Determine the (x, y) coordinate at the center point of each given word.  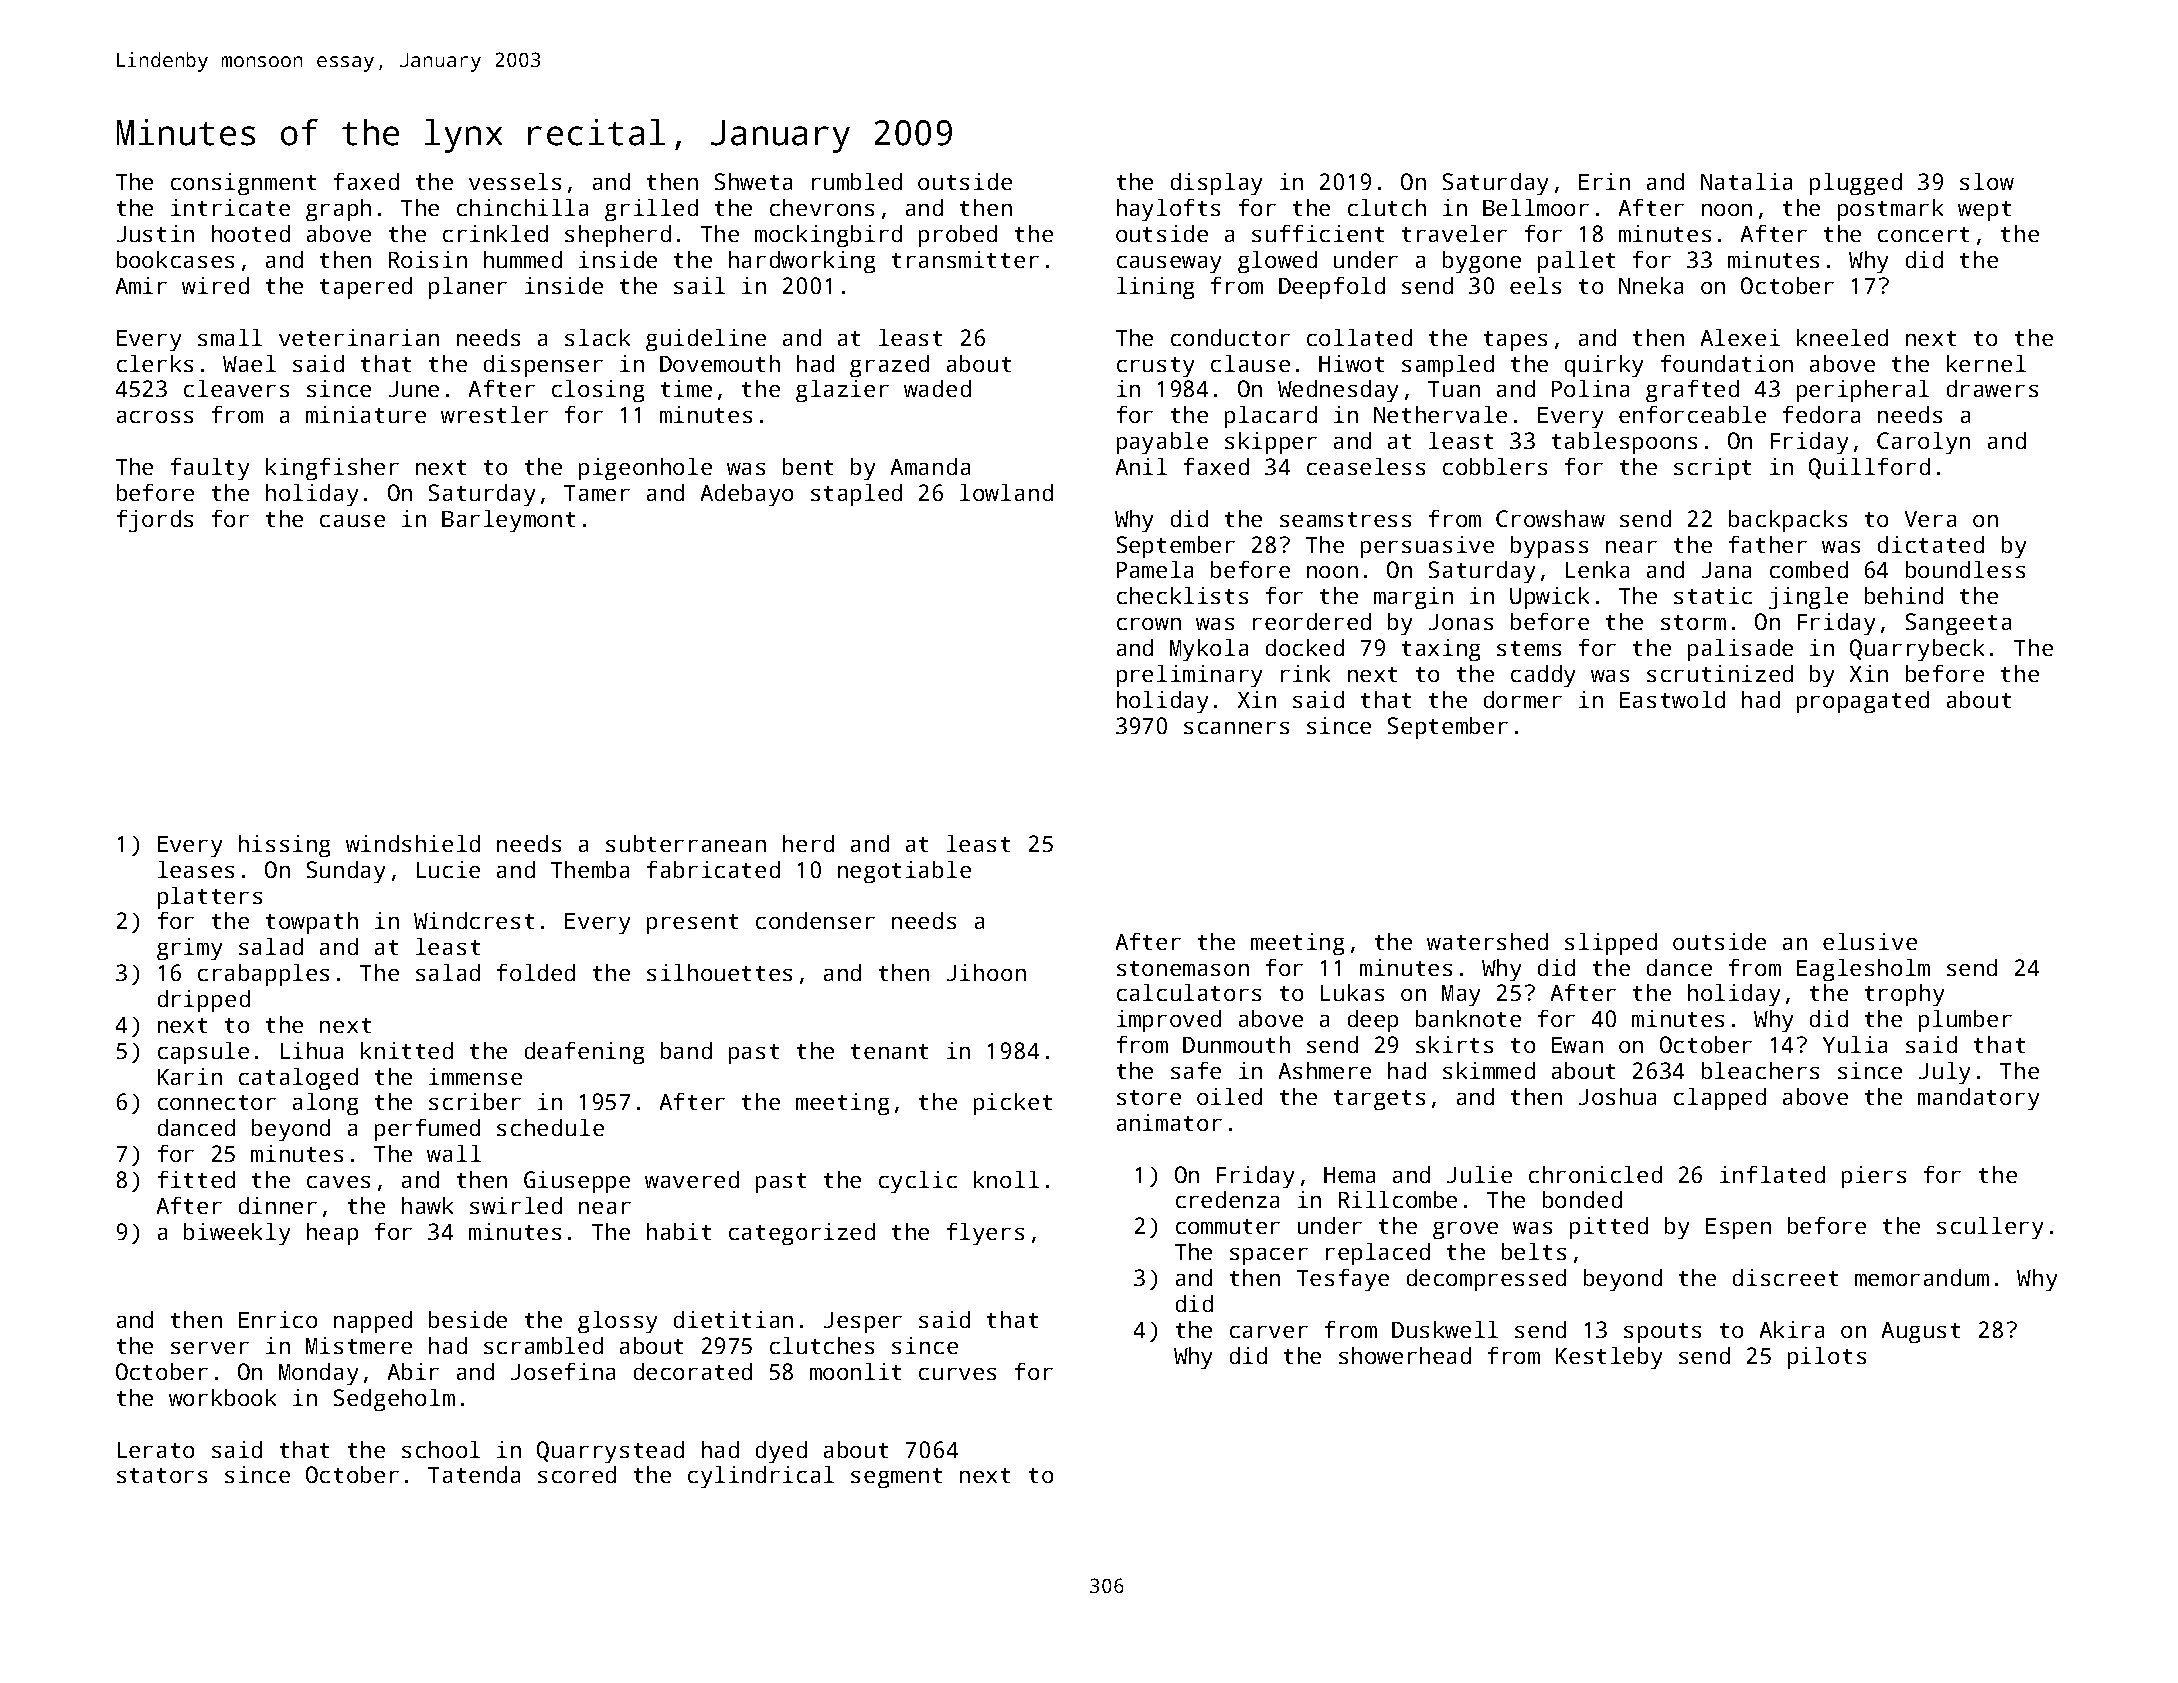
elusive (1870, 941)
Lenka (1597, 569)
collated (1359, 337)
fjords (155, 521)
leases (196, 869)
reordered (1312, 621)
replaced (1378, 1254)
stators (162, 1475)
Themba (590, 869)
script (1712, 469)
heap (332, 1234)
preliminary (1189, 676)
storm (1693, 622)
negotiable (904, 872)
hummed (523, 259)
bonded (1582, 1199)
